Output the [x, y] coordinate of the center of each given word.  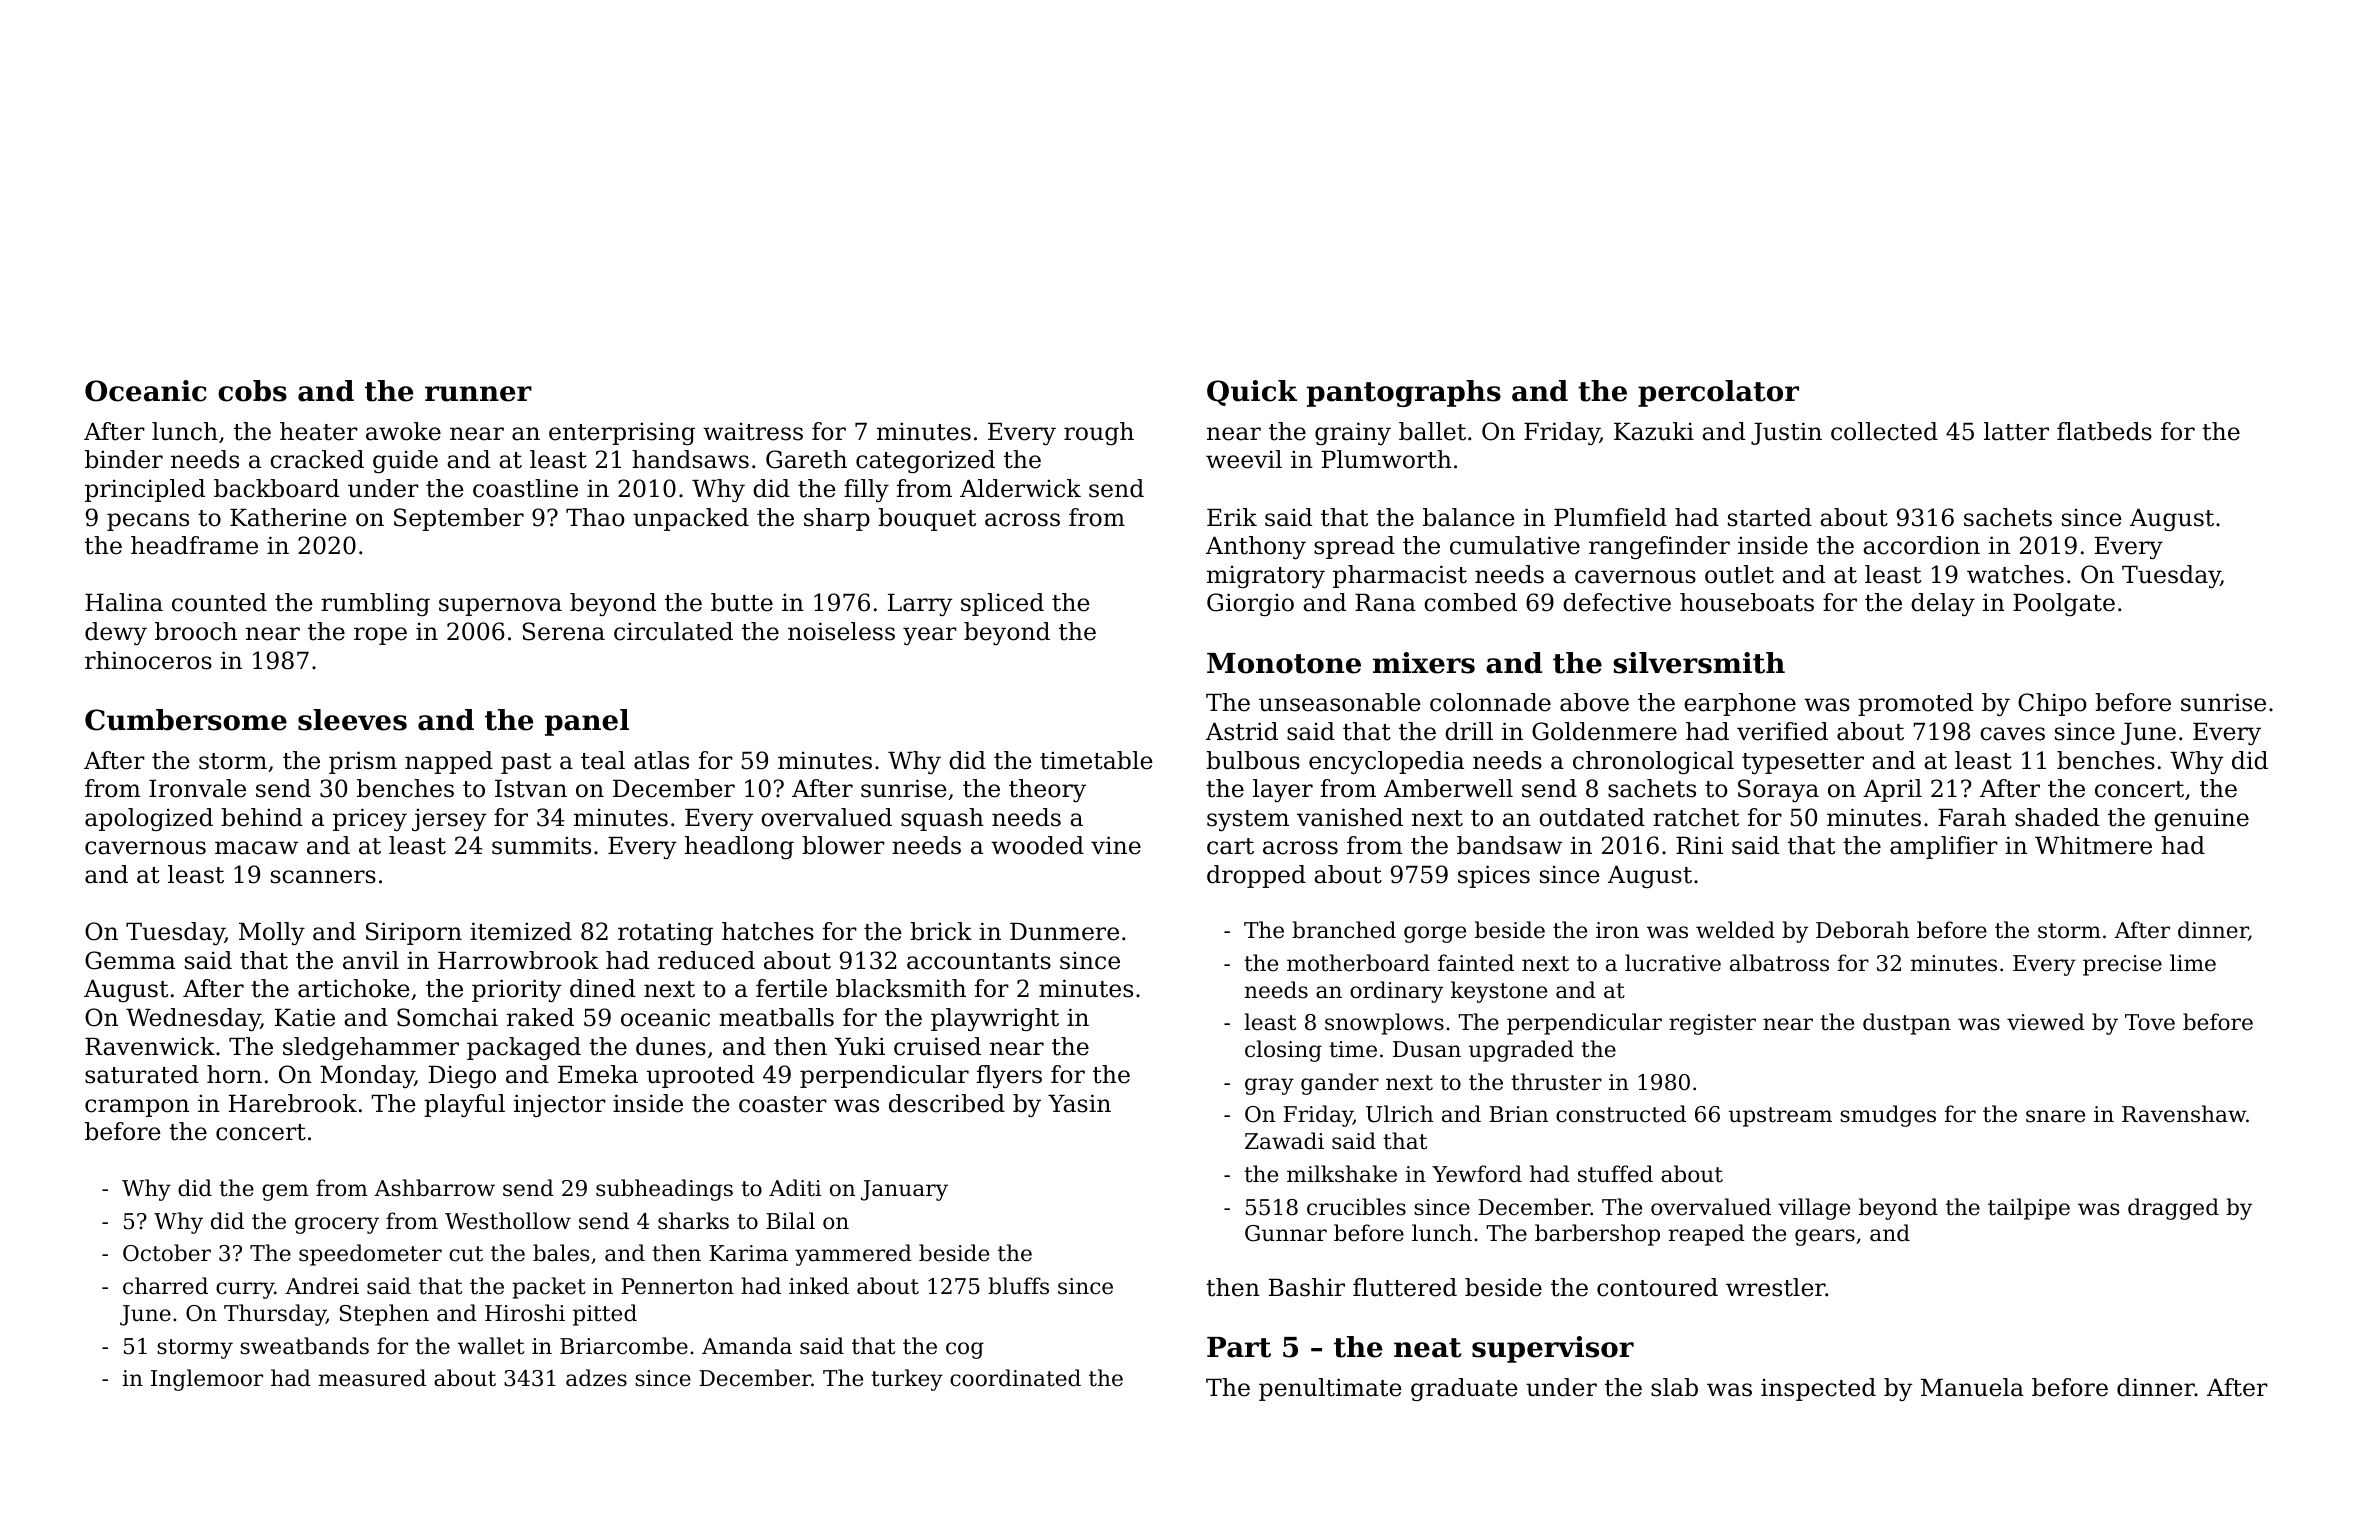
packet [549, 1288]
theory [1047, 790]
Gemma [130, 960]
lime [2193, 963]
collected [1884, 431]
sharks [693, 1221]
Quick [1252, 393]
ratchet [1696, 817]
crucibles [1356, 1207]
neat [1427, 1348]
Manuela [1972, 1387]
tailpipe [2029, 1209]
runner [478, 394]
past [526, 763]
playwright [995, 1019]
